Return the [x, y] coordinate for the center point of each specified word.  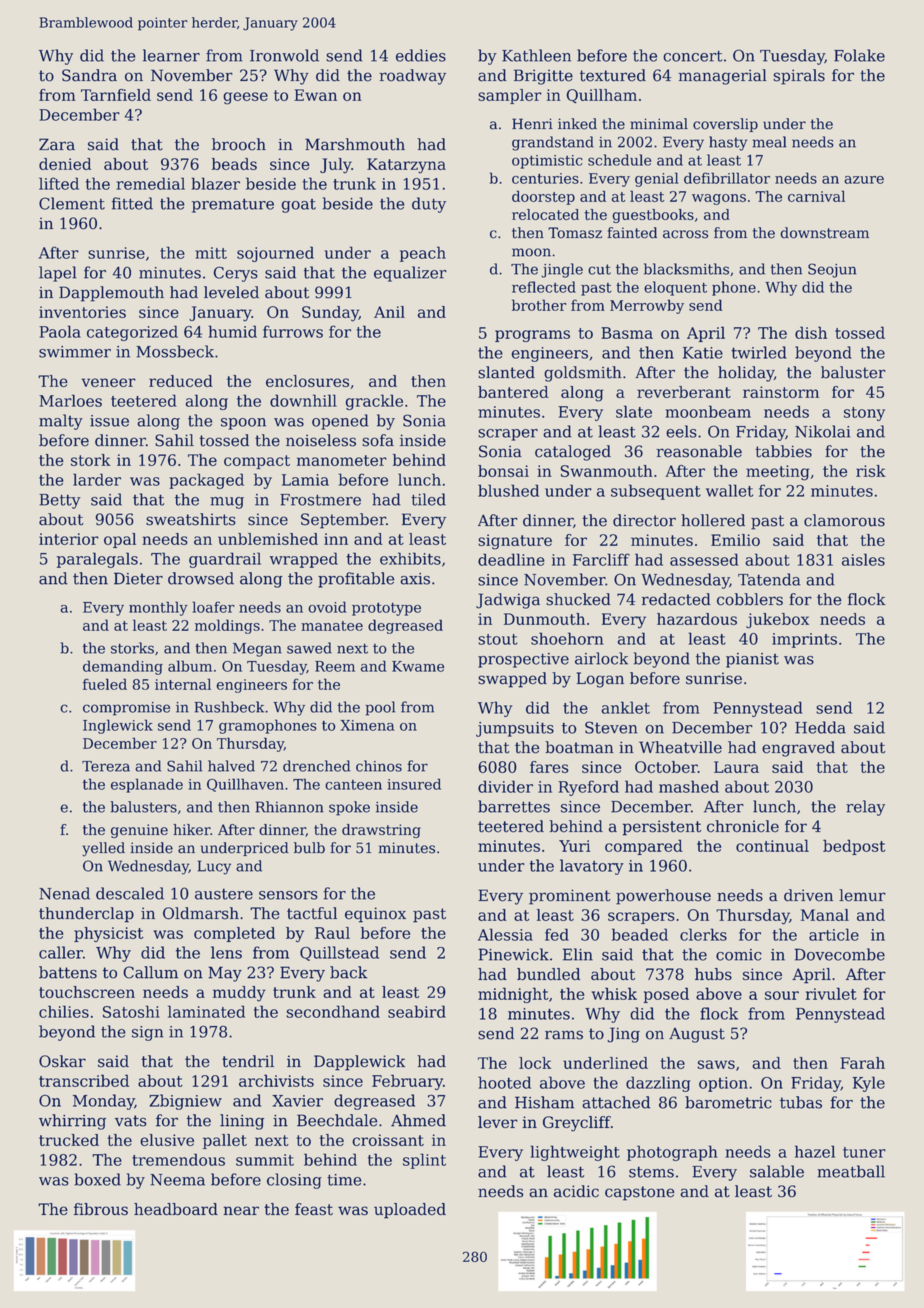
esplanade [147, 785]
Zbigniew [185, 1102]
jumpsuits [515, 729]
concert [692, 56]
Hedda [820, 727]
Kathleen [536, 55]
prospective [523, 660]
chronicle [743, 826]
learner [171, 55]
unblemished [268, 539]
